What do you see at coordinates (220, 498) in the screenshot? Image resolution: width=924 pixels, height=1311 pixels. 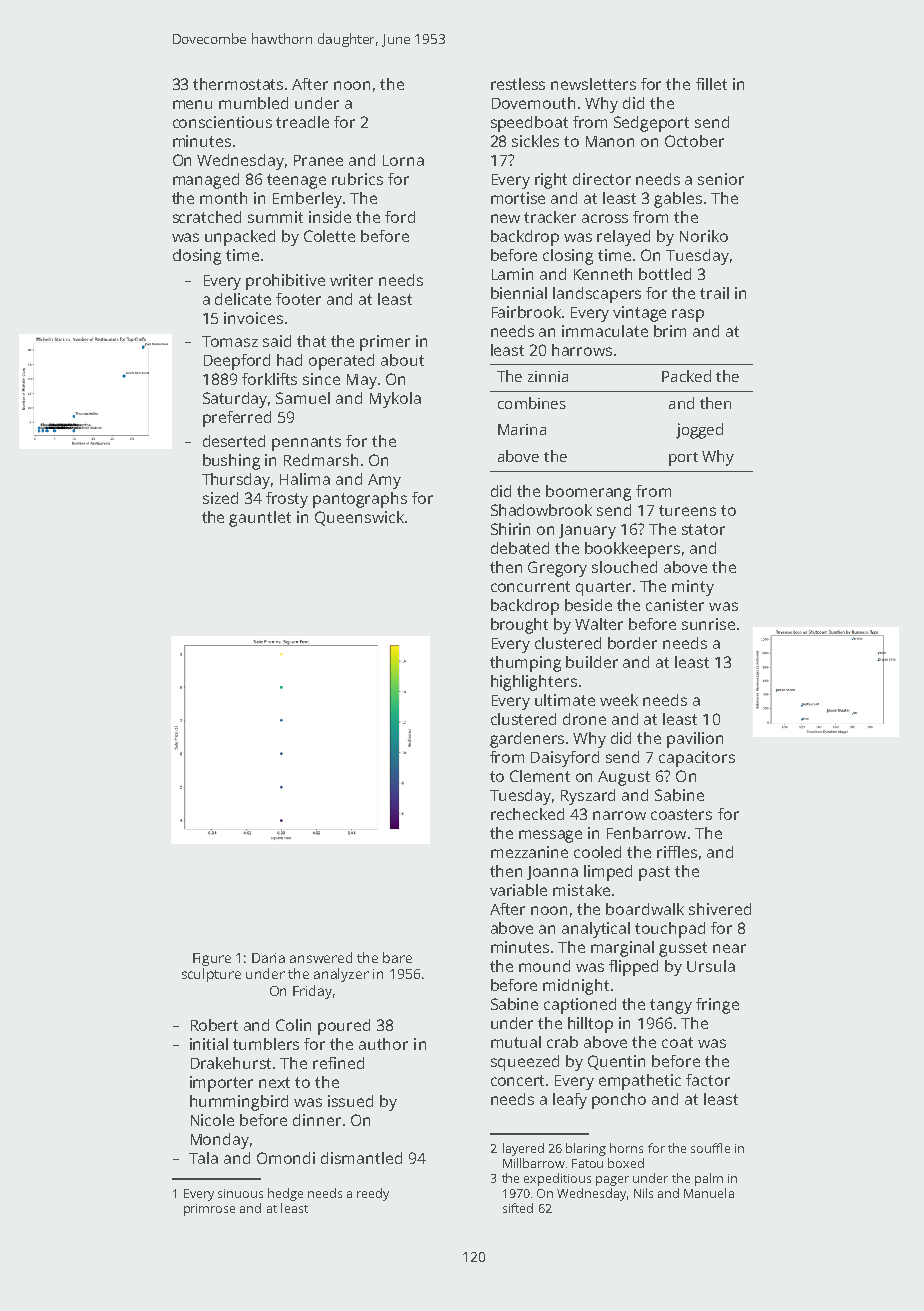 I see `sized` at bounding box center [220, 498].
